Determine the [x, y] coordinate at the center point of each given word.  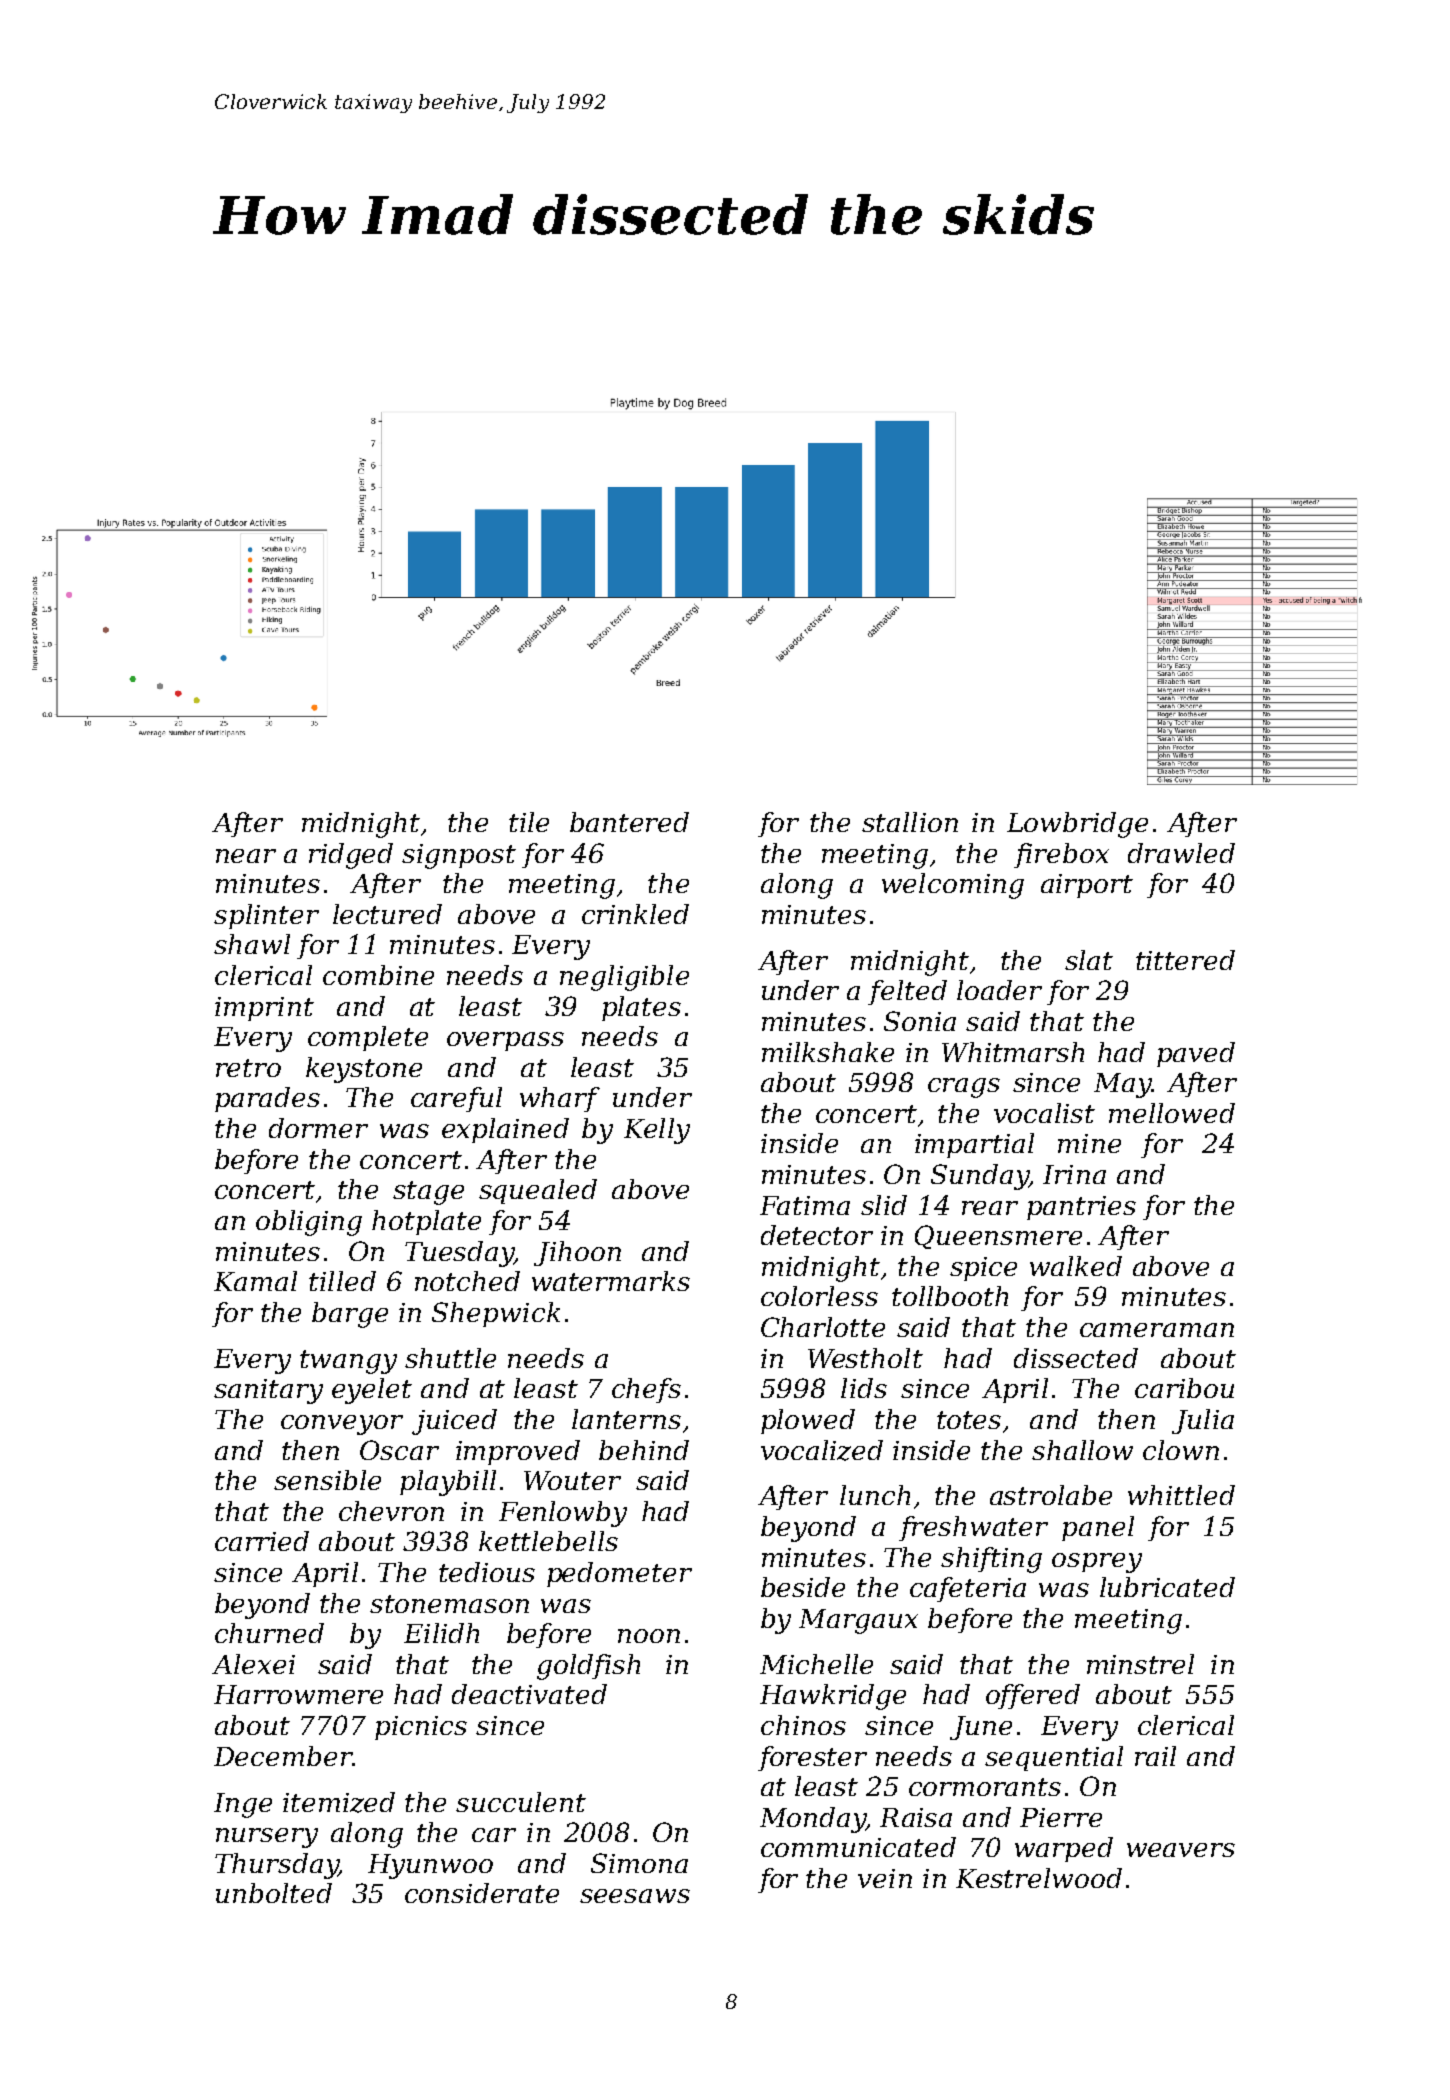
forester [812, 1758]
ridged [351, 856]
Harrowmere [298, 1694]
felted [907, 992]
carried [262, 1541]
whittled [1181, 1495]
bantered [629, 822]
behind [644, 1450]
